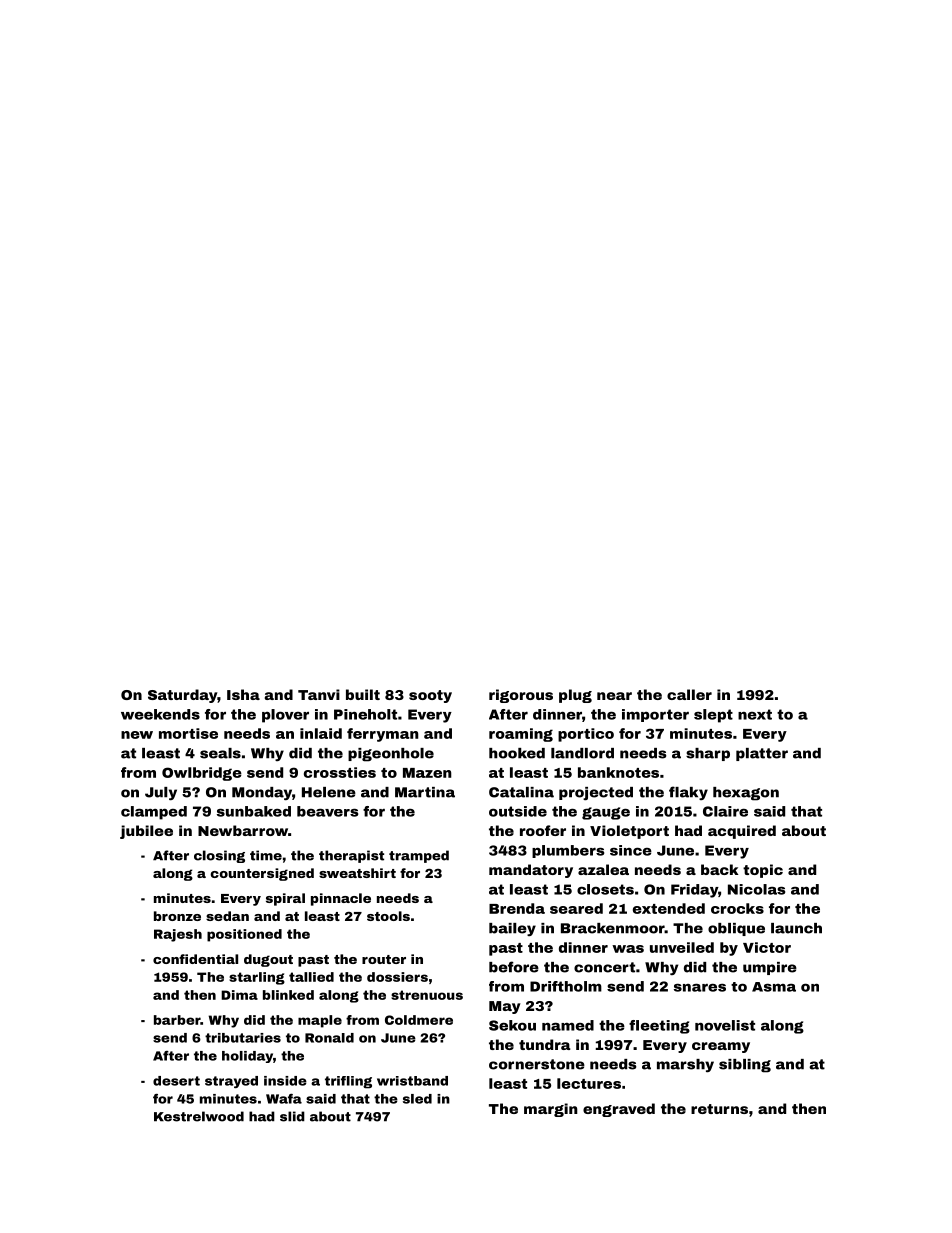 This image has width=952, height=1233. Describe the element at coordinates (755, 714) in the image. I see `next` at that location.
